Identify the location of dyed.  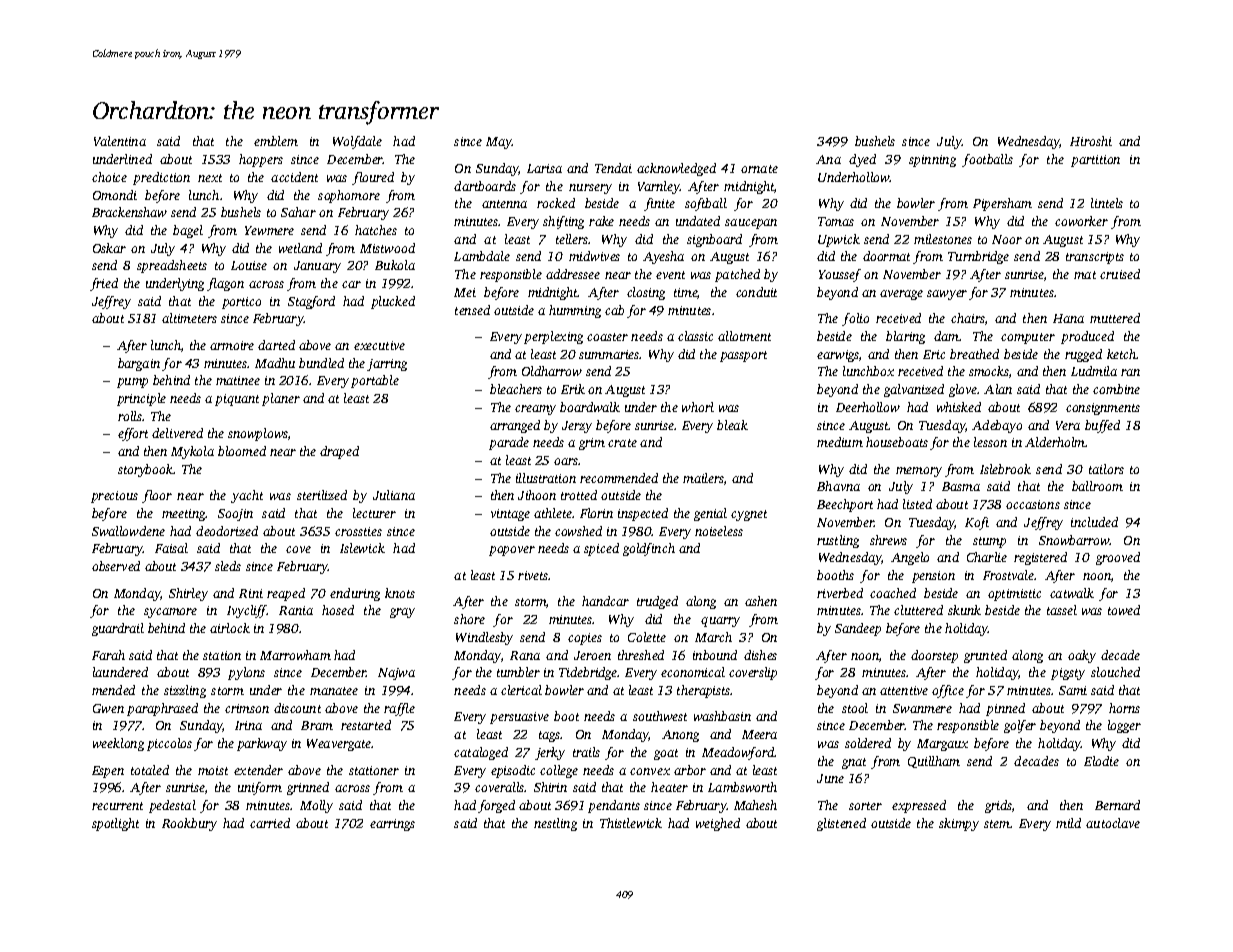
(862, 160).
